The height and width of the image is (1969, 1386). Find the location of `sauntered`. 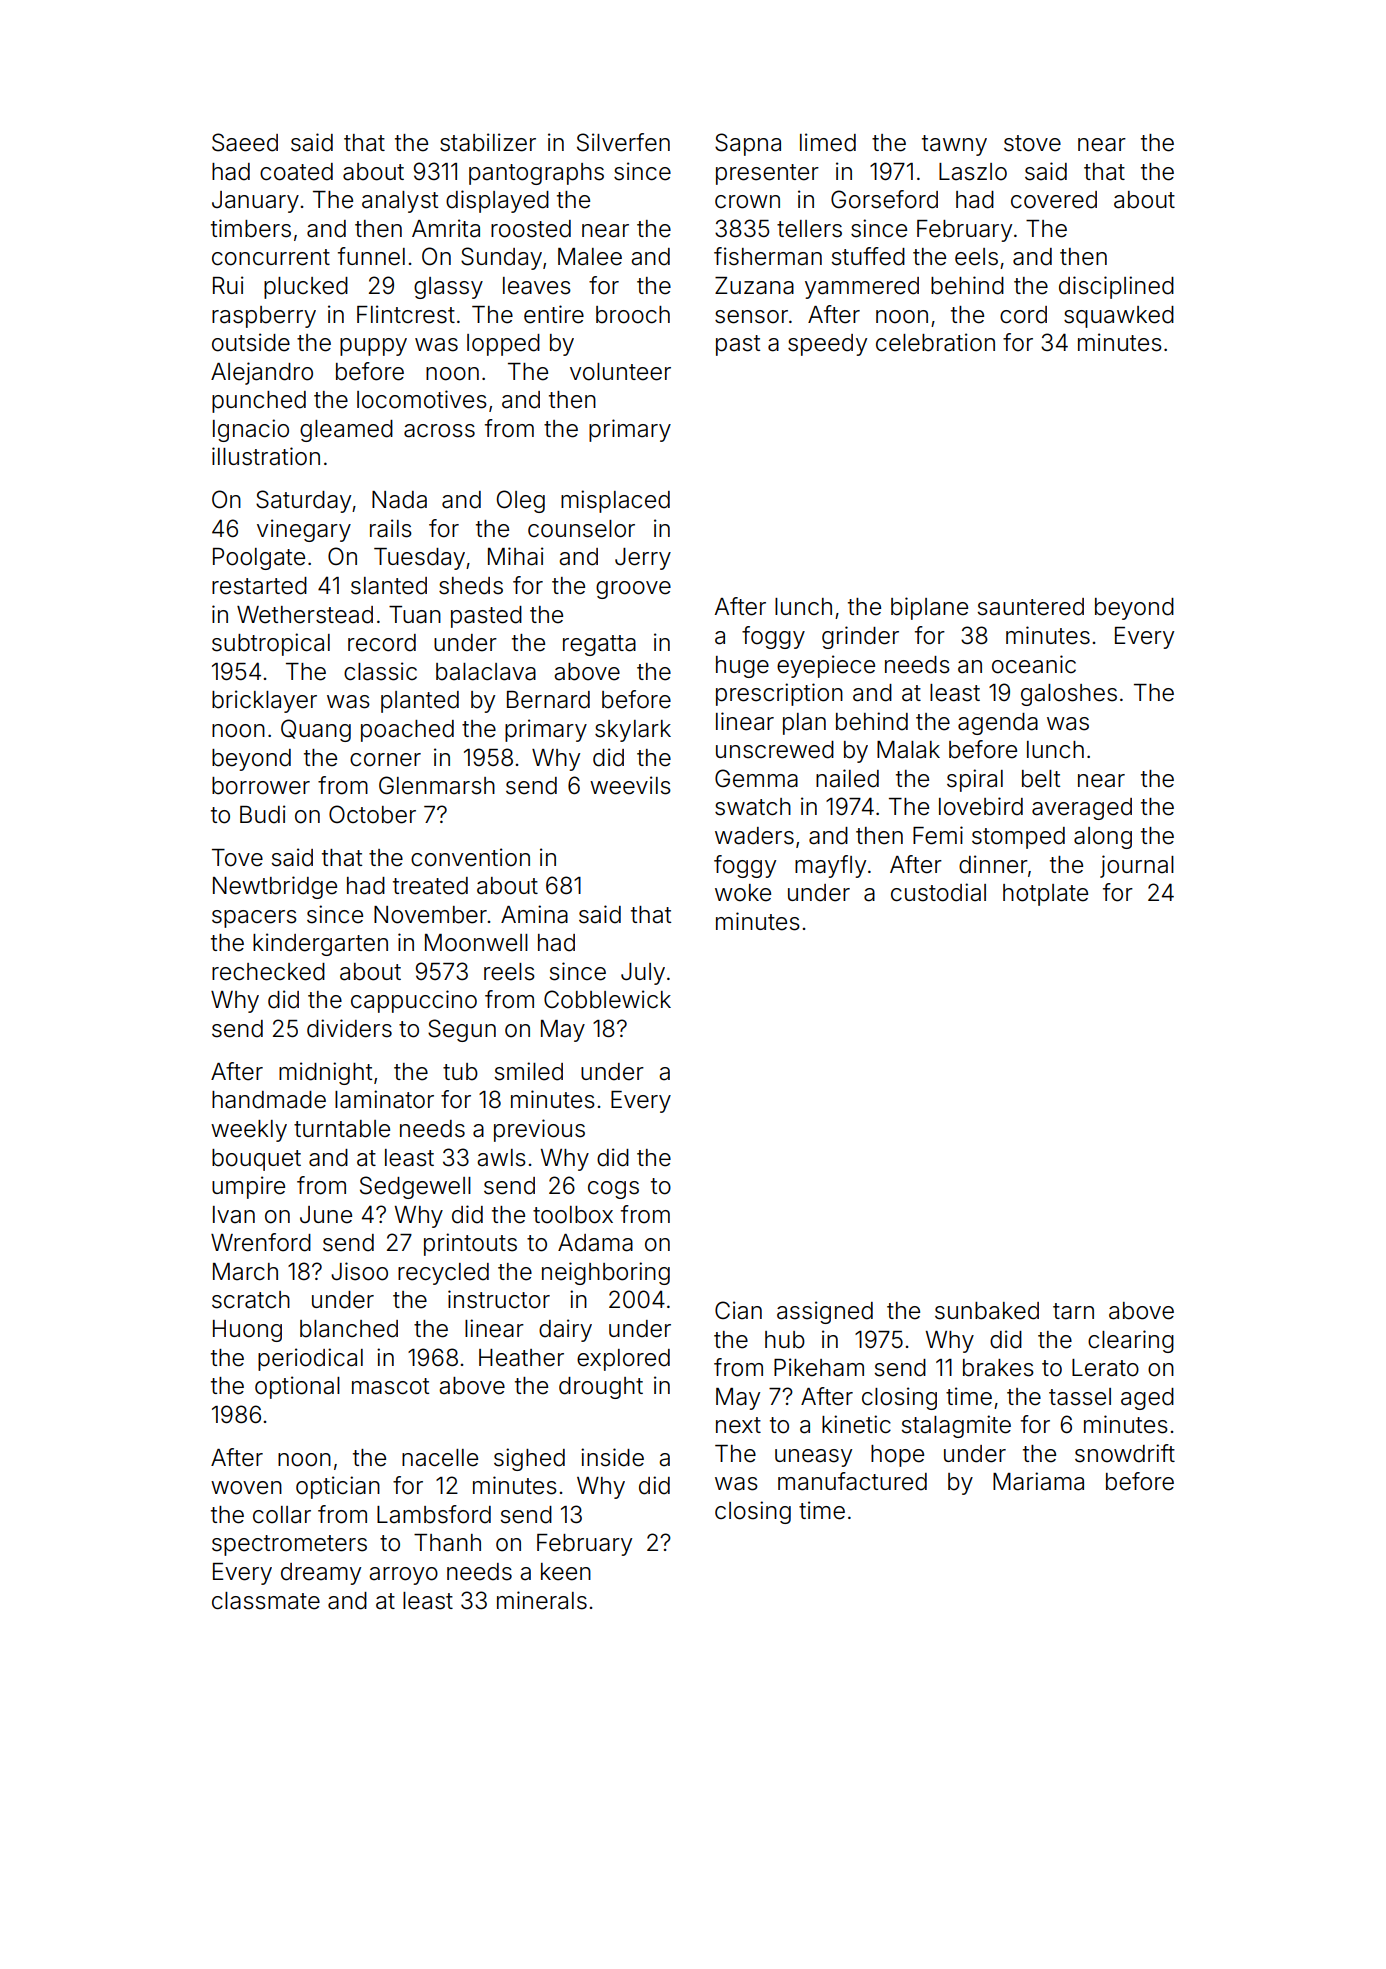

sauntered is located at coordinates (1031, 607).
